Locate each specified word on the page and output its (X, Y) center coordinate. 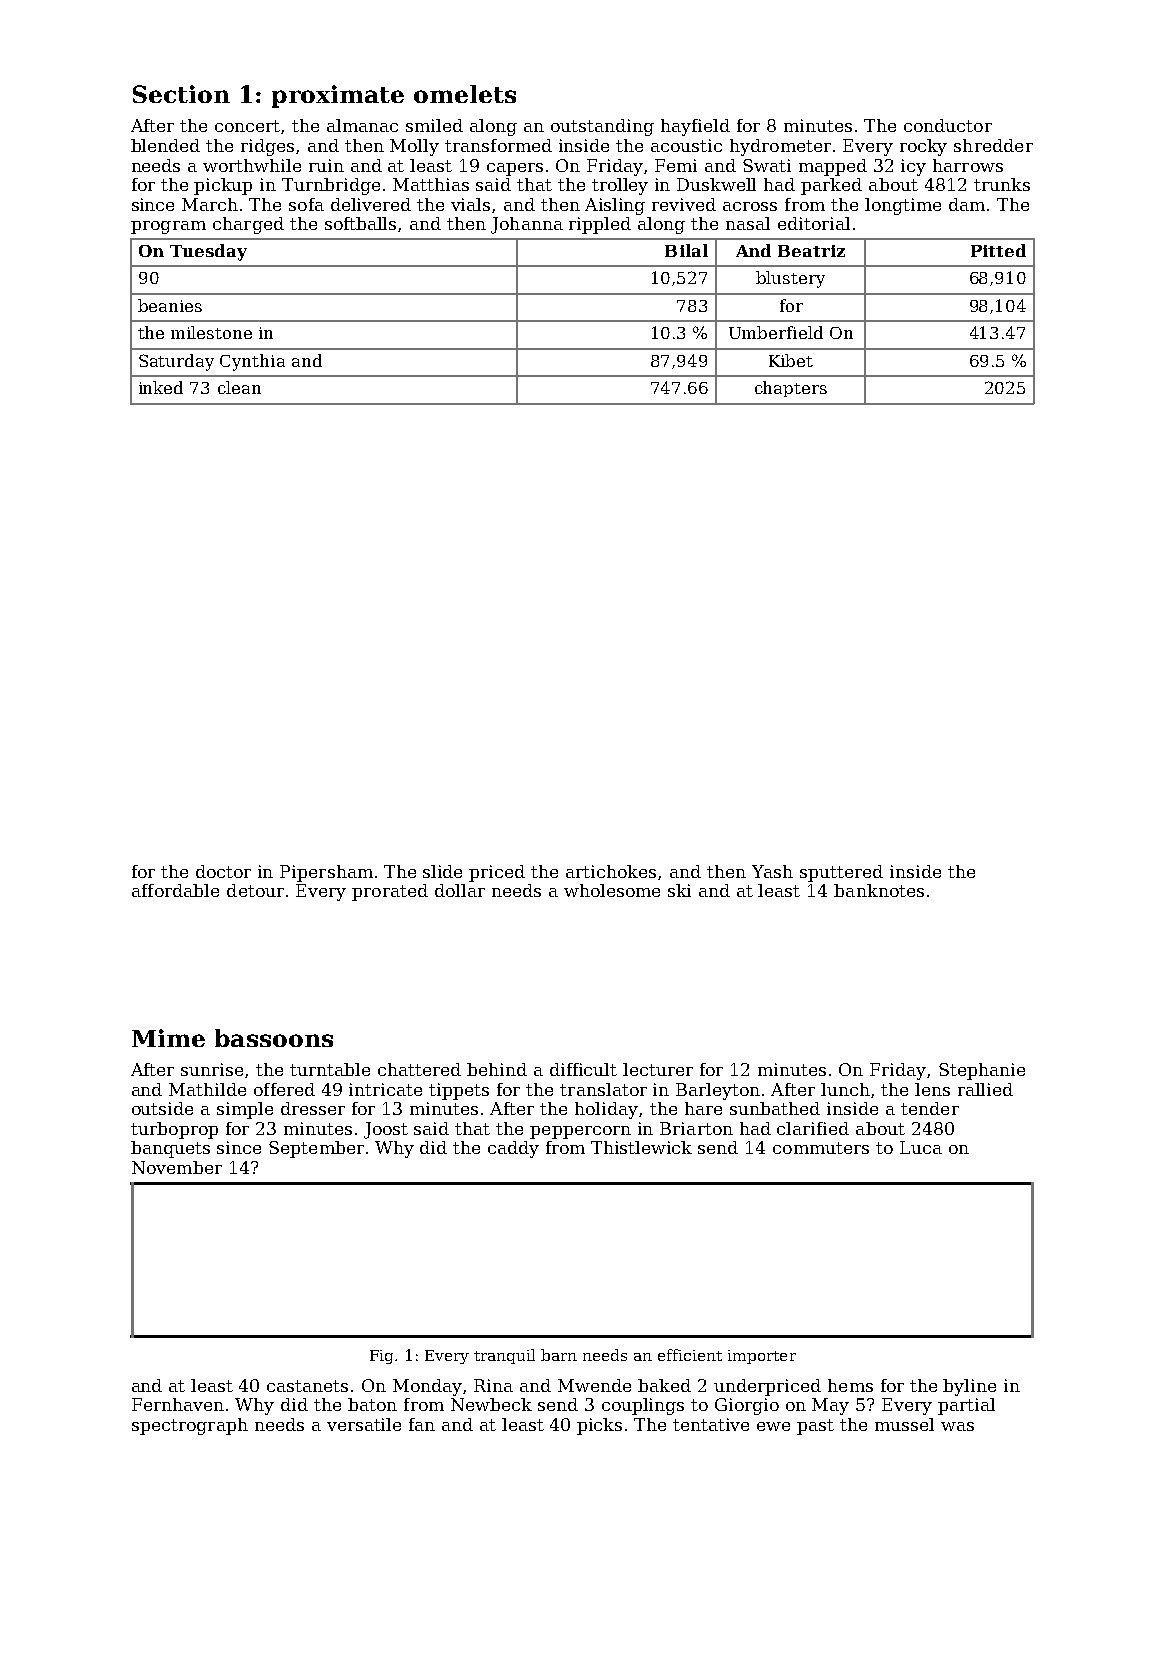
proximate (338, 96)
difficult (583, 1069)
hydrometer (780, 147)
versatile (364, 1424)
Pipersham (326, 873)
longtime (903, 206)
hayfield (695, 127)
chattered (419, 1069)
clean (239, 387)
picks (599, 1426)
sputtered (841, 873)
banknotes (879, 890)
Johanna (527, 225)
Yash (772, 871)
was (957, 1426)
